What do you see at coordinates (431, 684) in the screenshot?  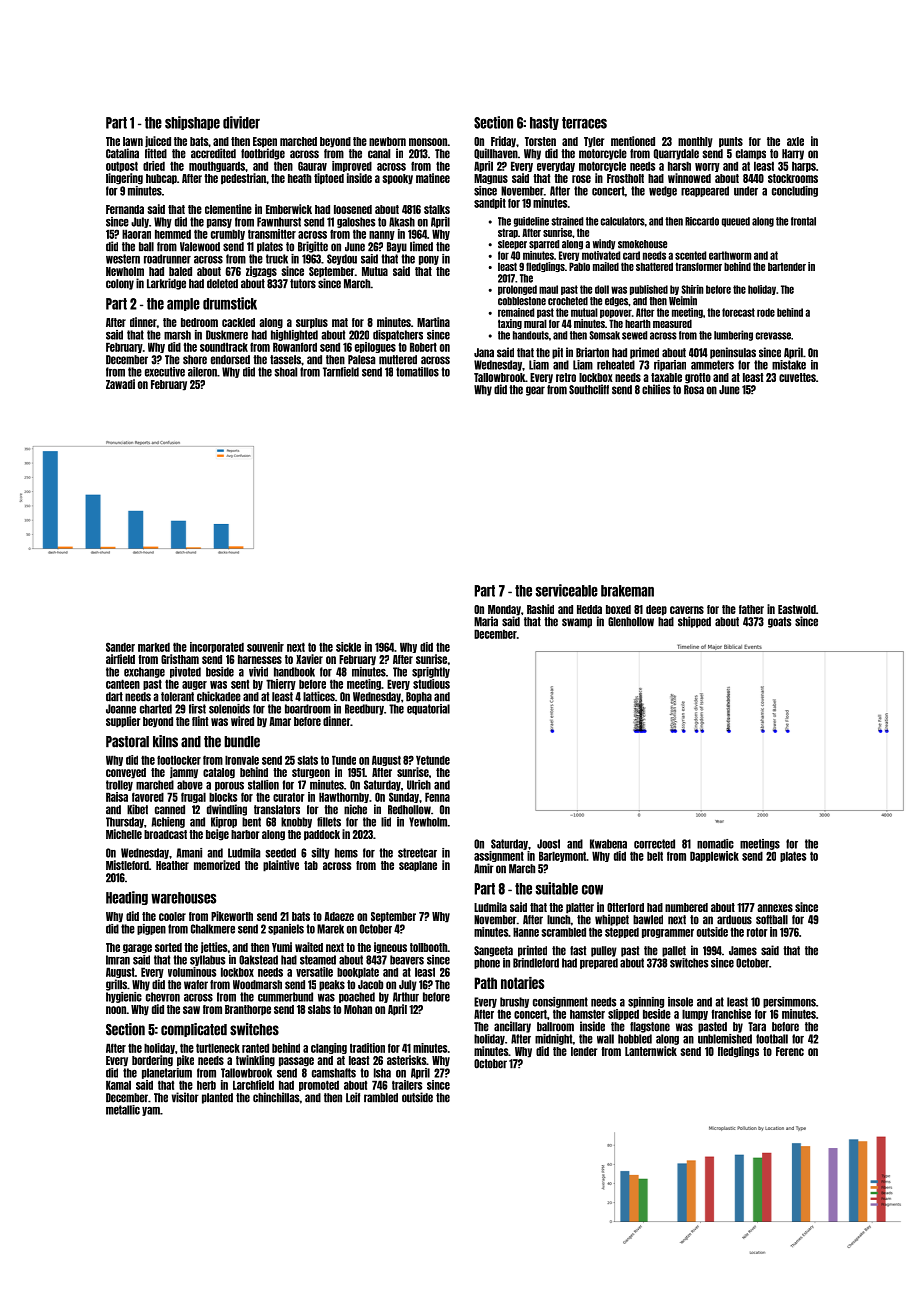 I see `studious` at bounding box center [431, 684].
